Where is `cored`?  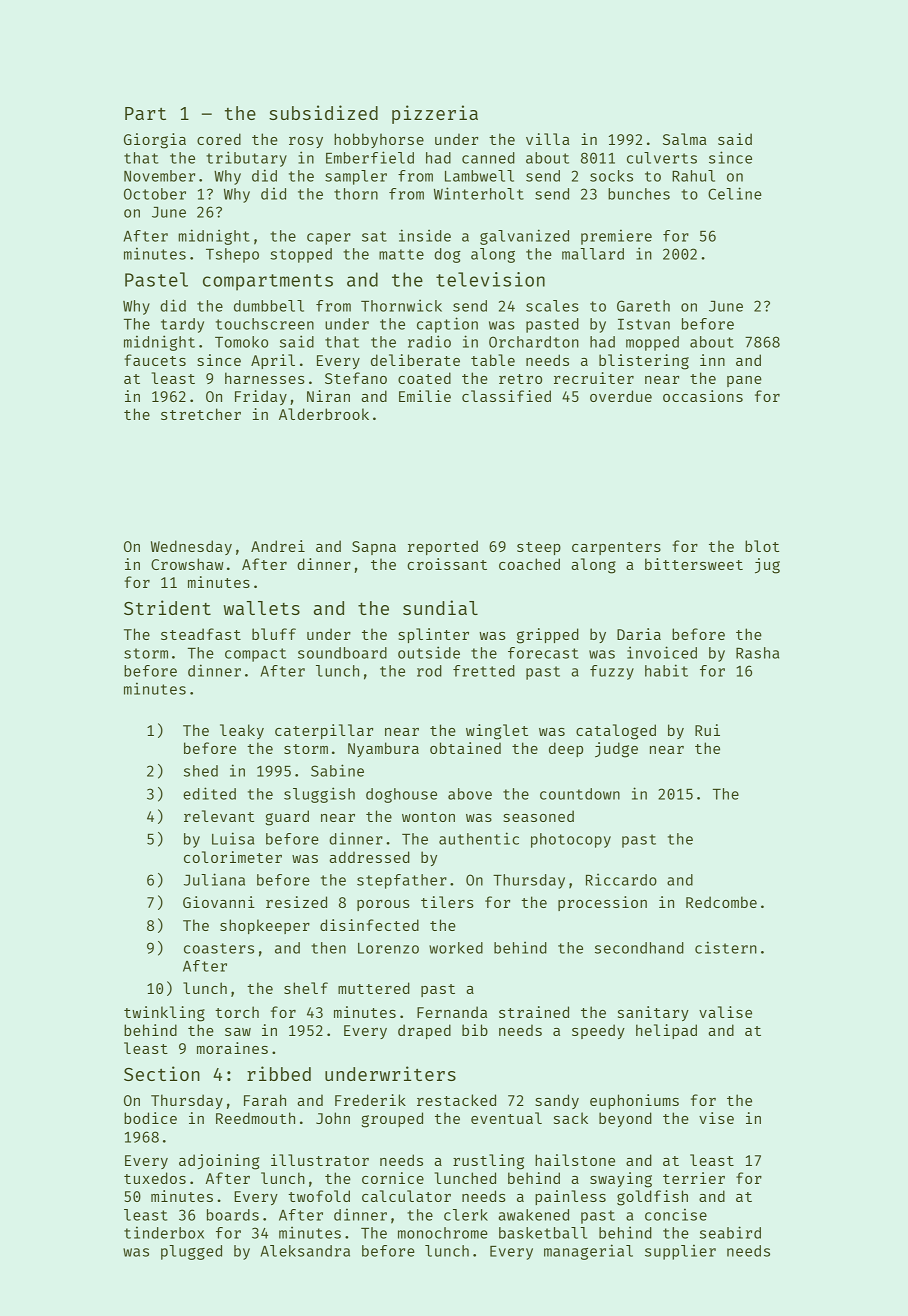 cored is located at coordinates (219, 139).
